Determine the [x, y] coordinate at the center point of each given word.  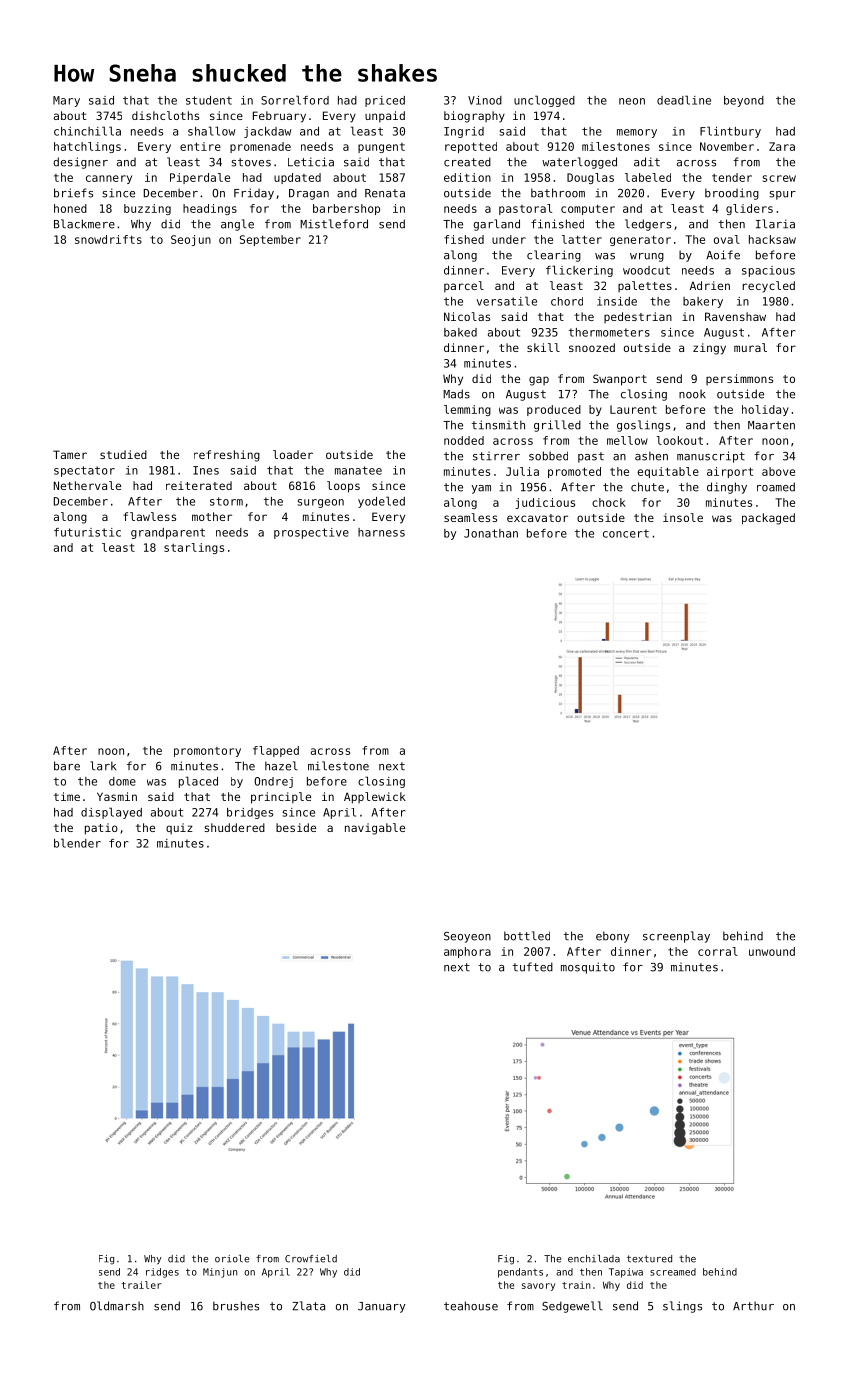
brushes [236, 1306]
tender [732, 177]
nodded [464, 440]
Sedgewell [572, 1307]
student [209, 100]
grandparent [168, 533]
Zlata [308, 1306]
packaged [768, 519]
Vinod [485, 100]
